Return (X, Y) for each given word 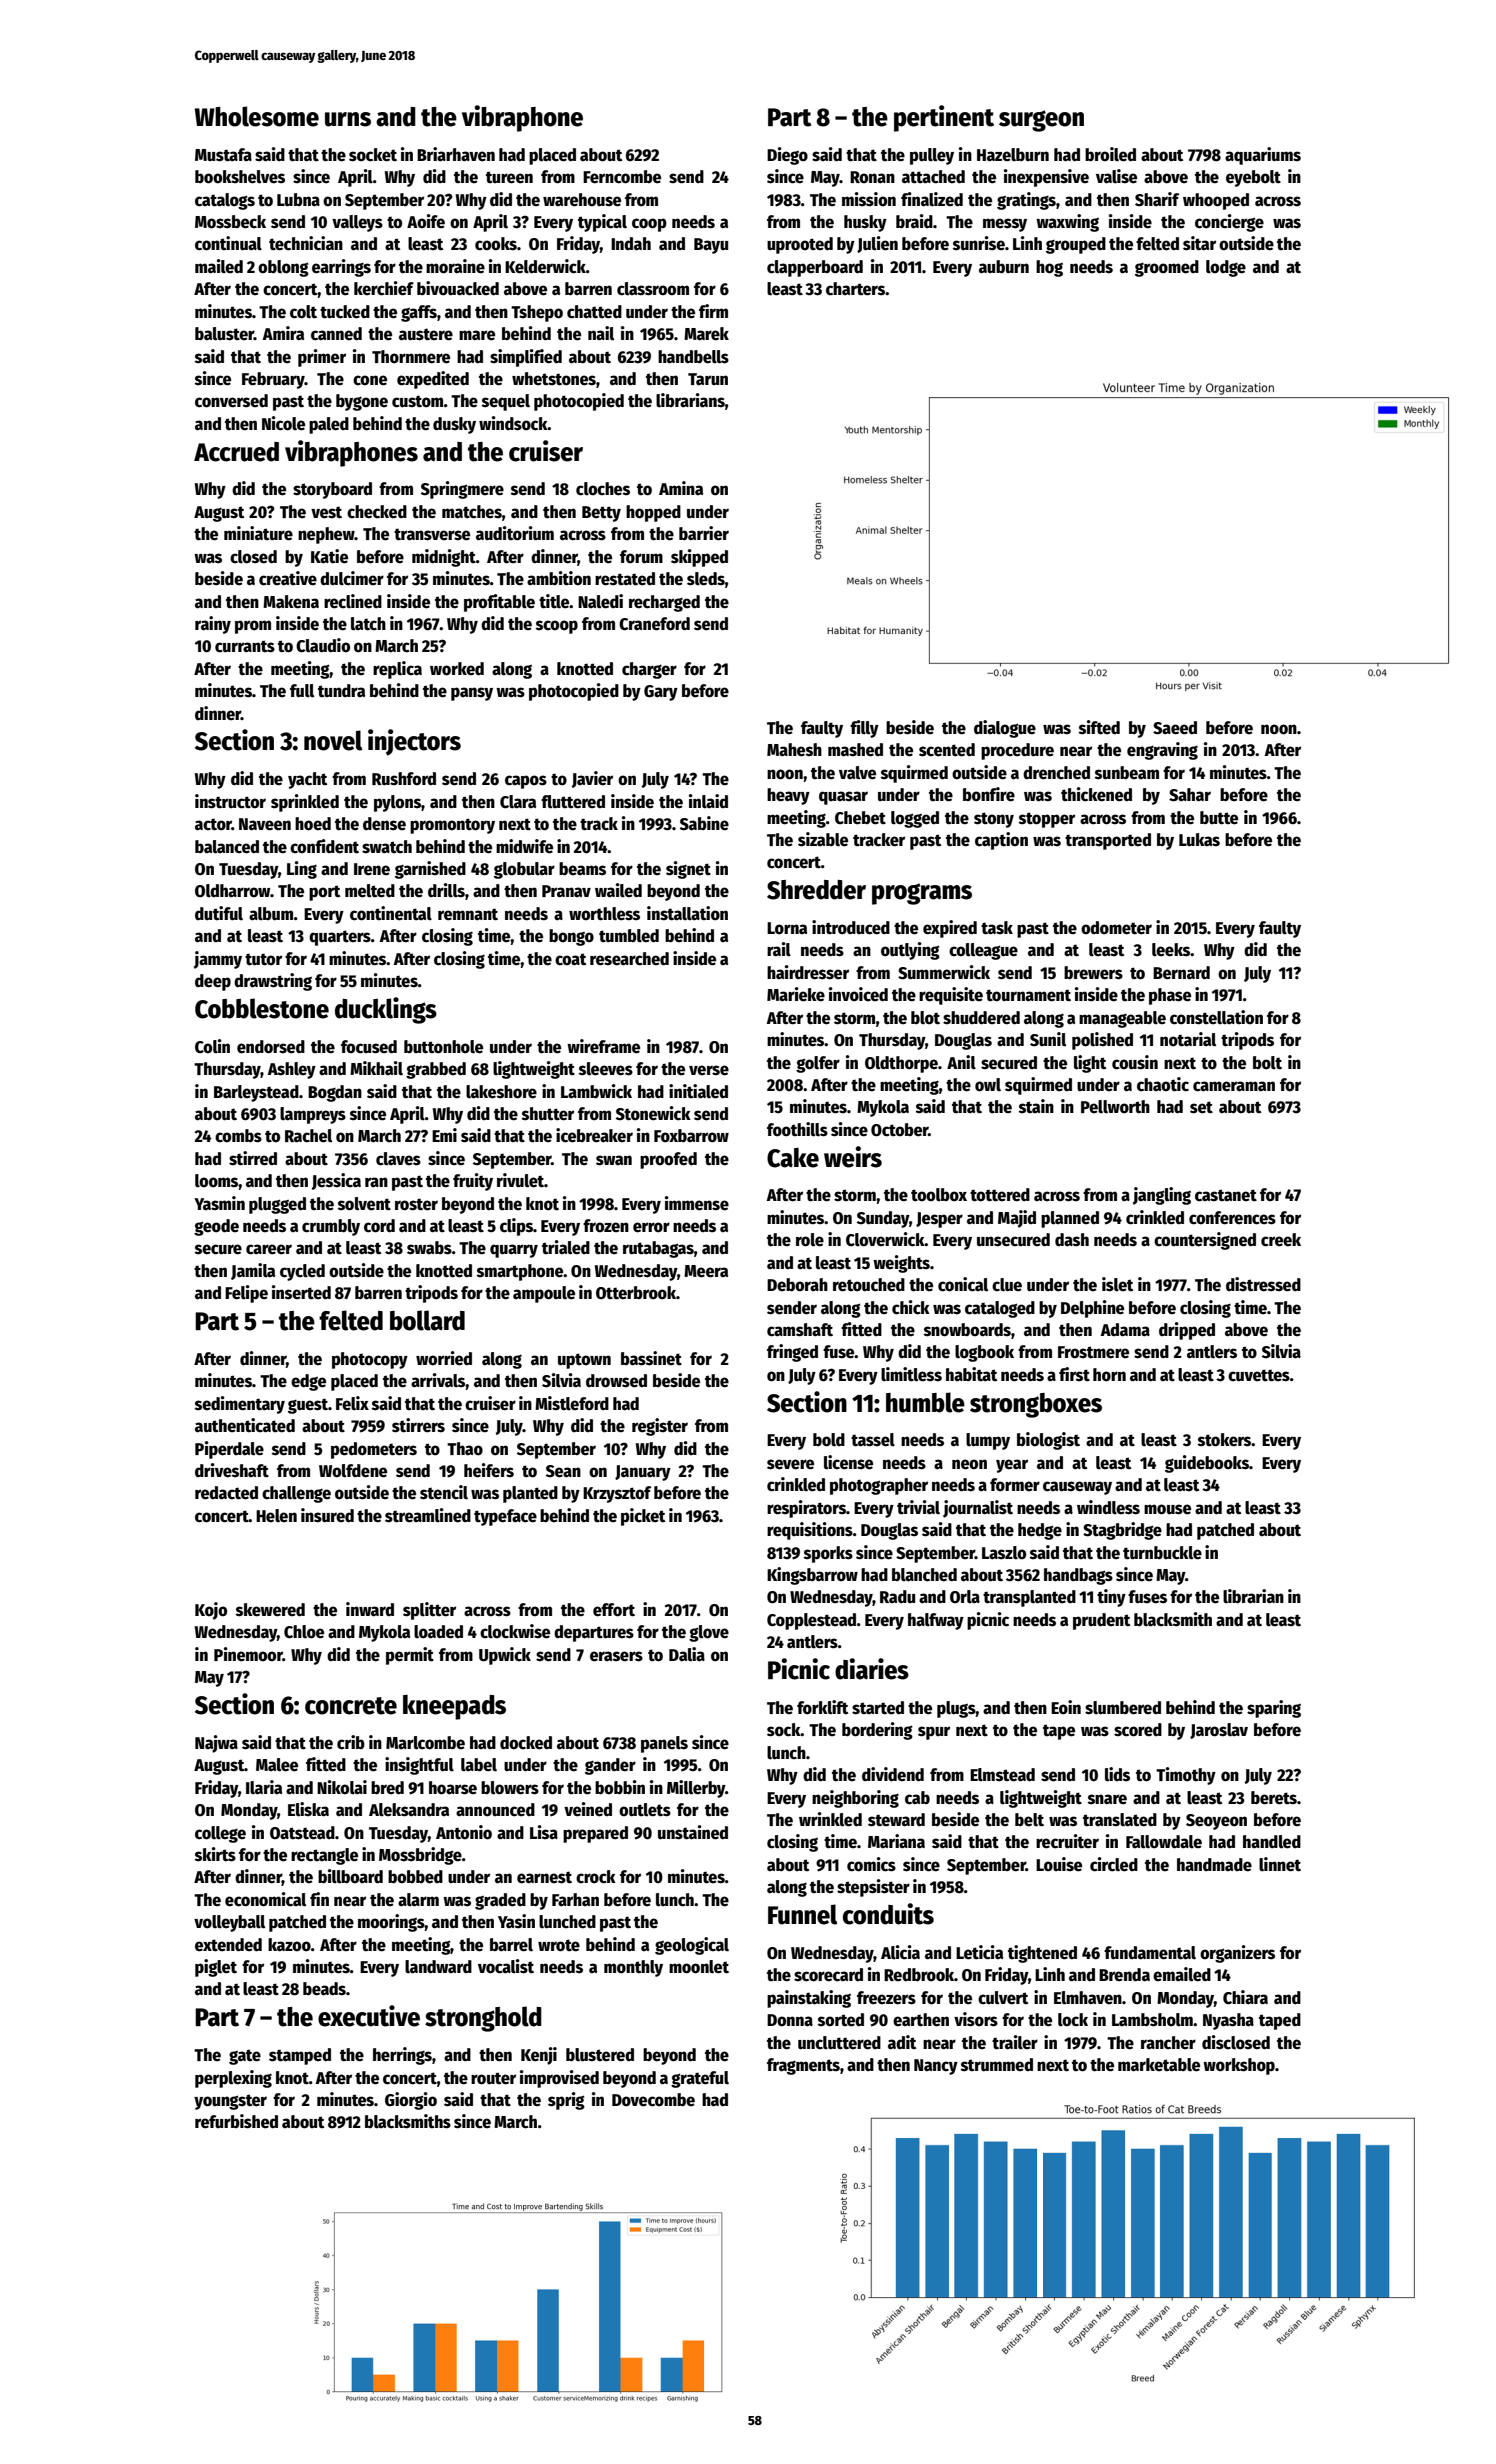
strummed (997, 2065)
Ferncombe (622, 177)
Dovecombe (653, 2100)
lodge (1226, 268)
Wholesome (257, 116)
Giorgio (411, 2101)
